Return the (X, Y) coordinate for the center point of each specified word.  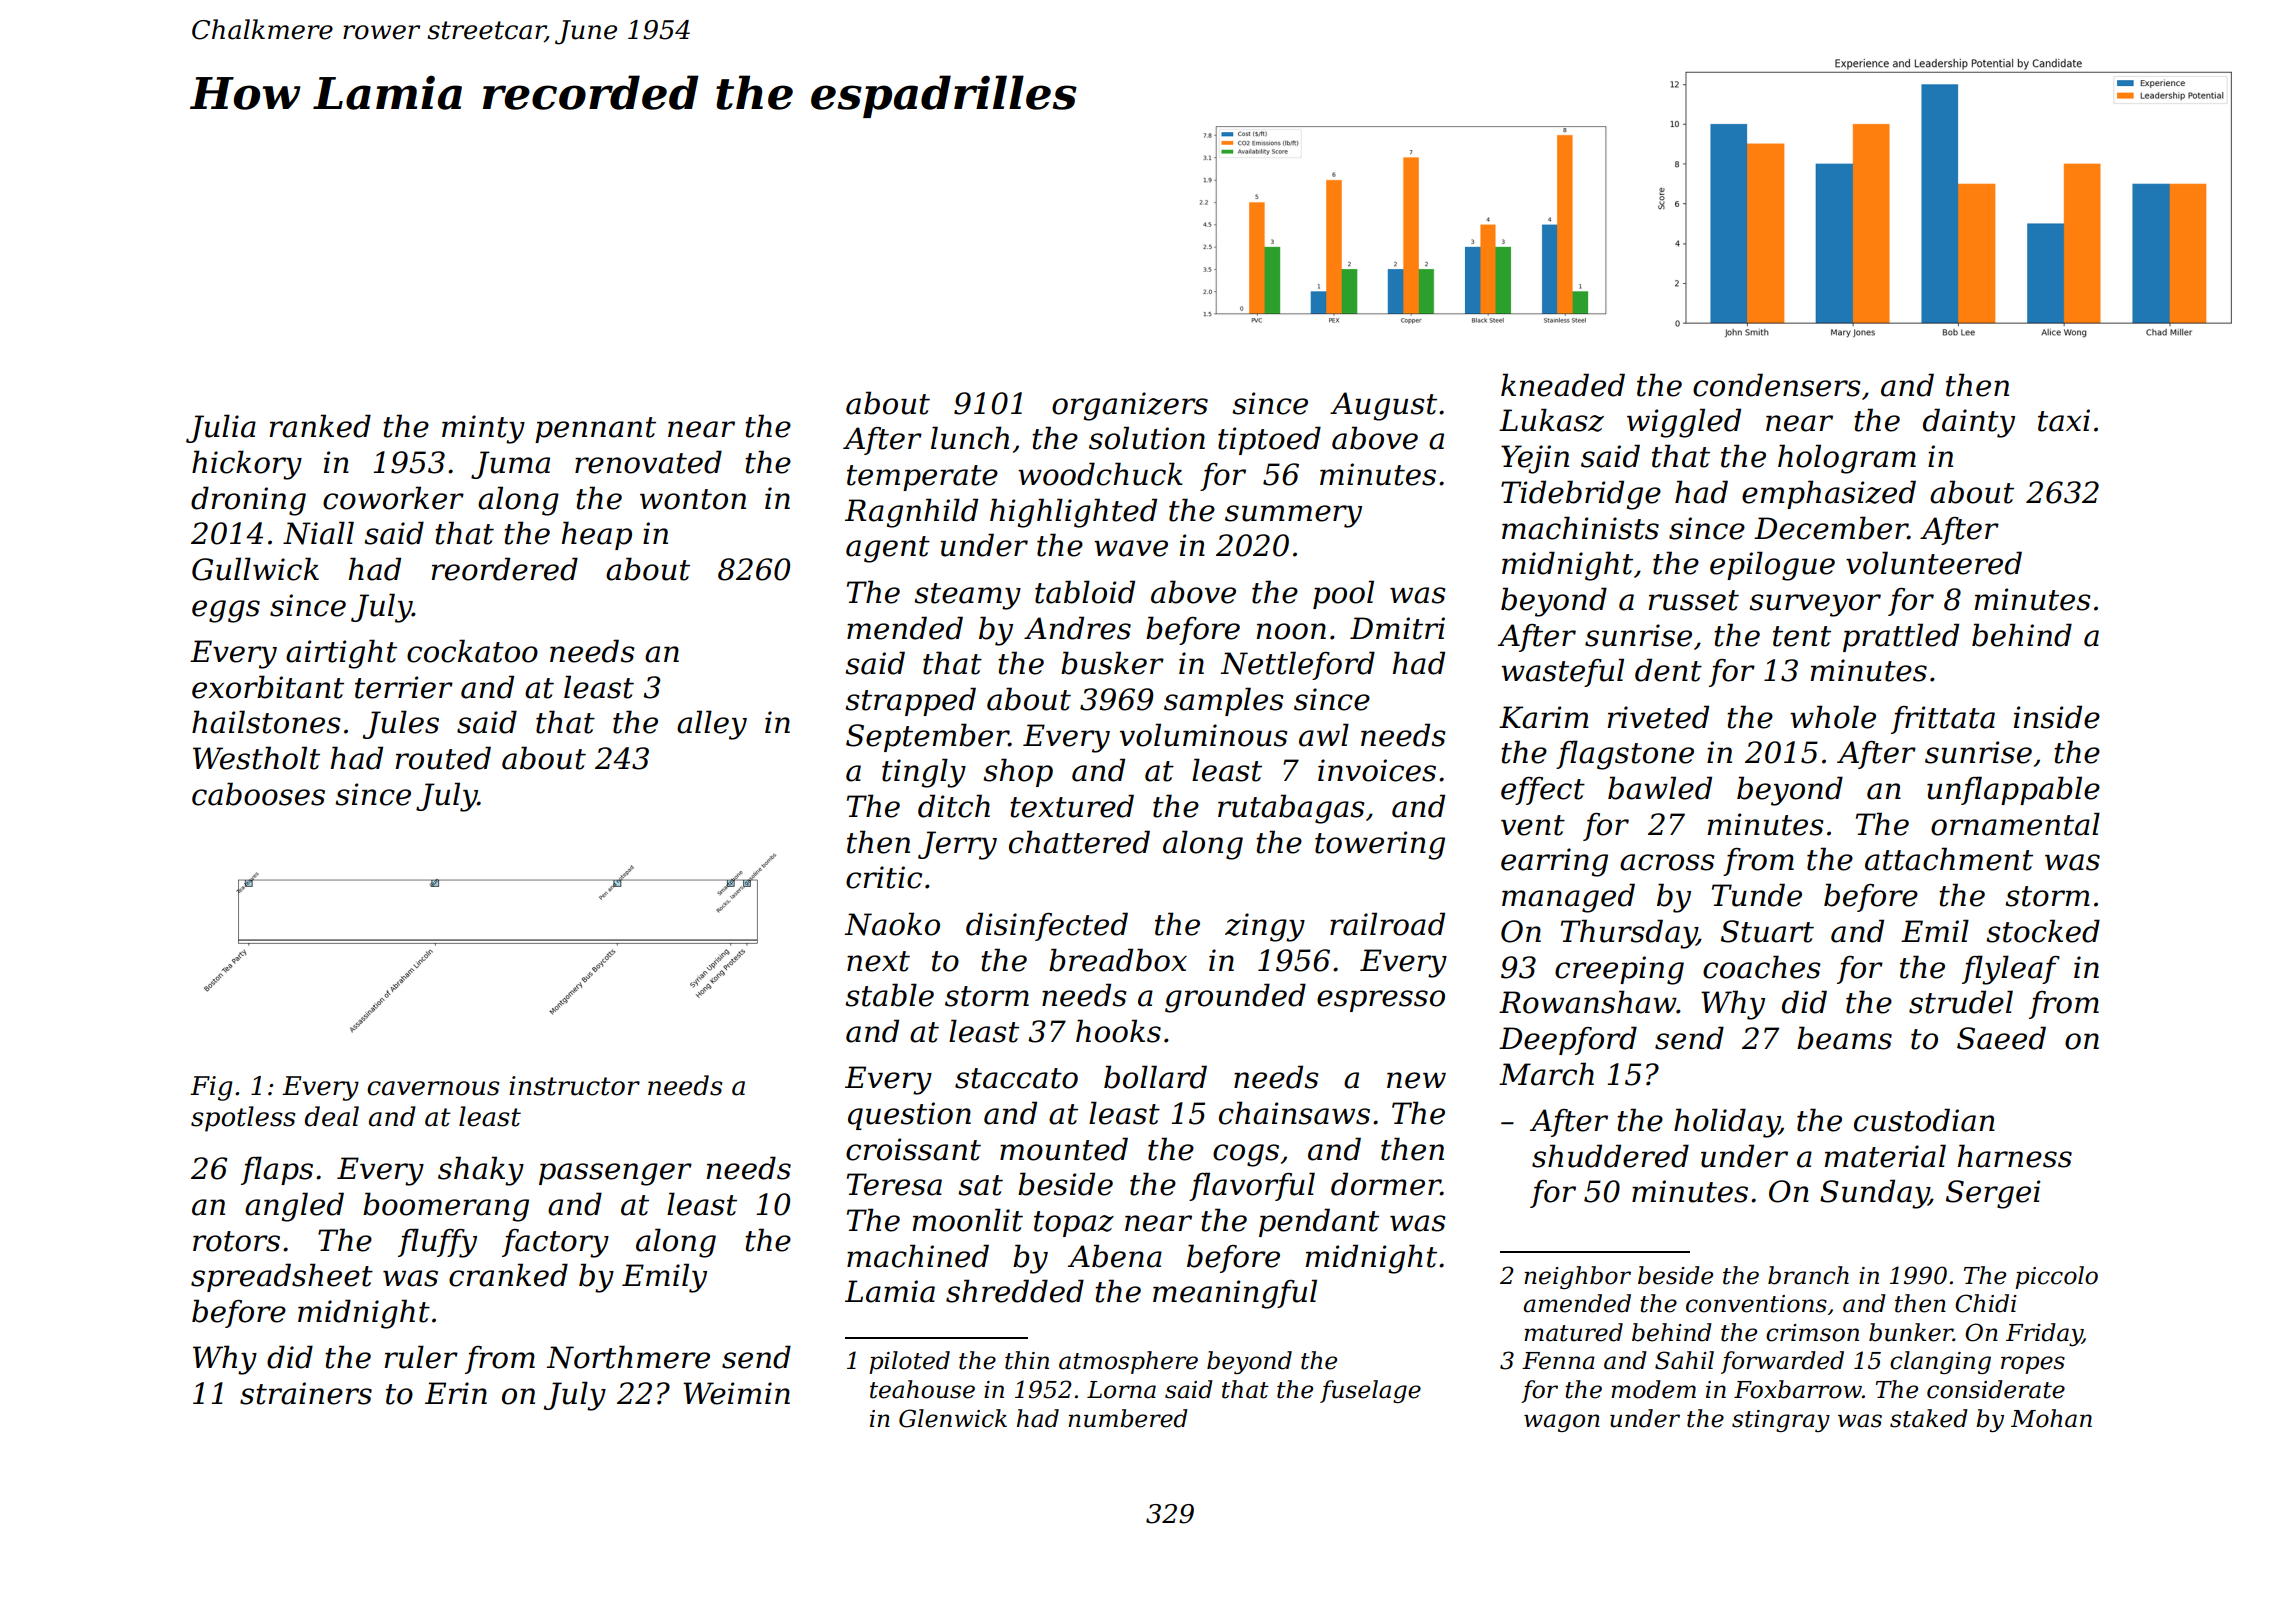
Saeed (2001, 1038)
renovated (648, 462)
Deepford (1568, 1040)
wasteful (1562, 672)
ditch (954, 806)
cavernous (433, 1088)
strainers (306, 1393)
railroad (1387, 924)
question (909, 1116)
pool (1343, 594)
